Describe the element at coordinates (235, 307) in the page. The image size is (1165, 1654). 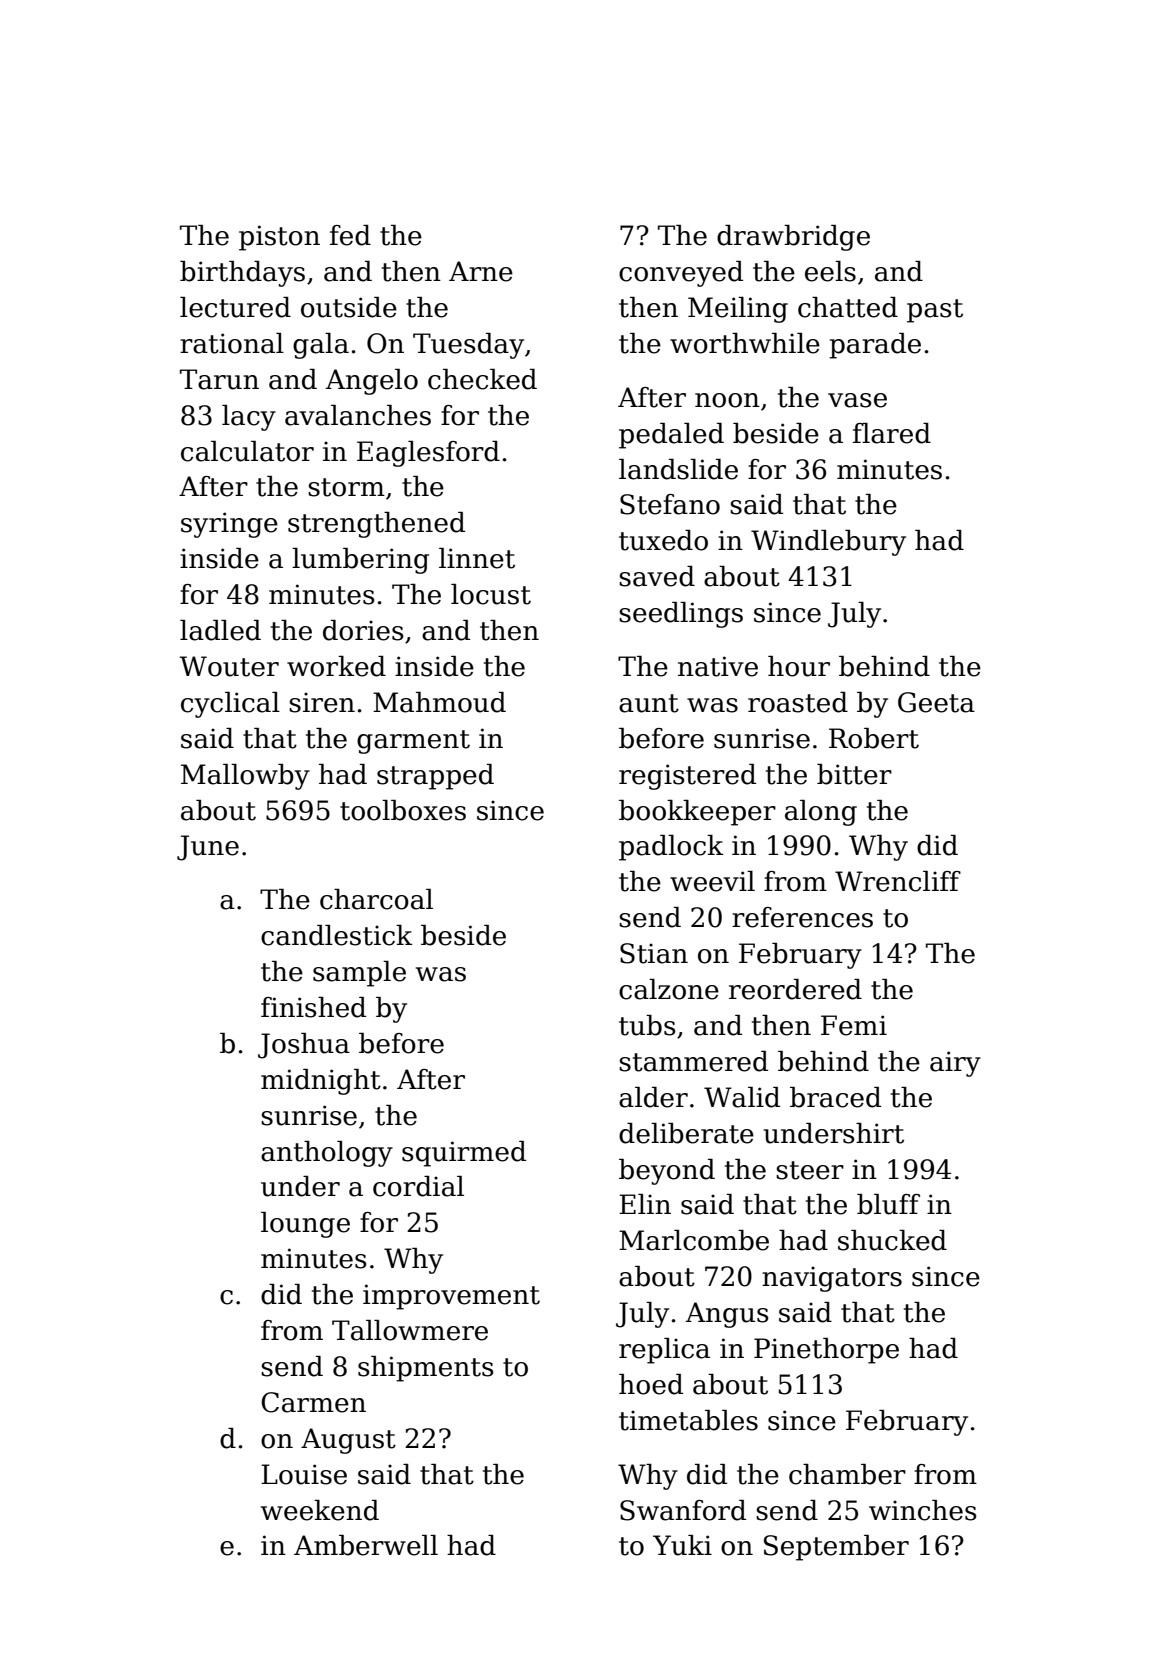
I see `lectured` at that location.
